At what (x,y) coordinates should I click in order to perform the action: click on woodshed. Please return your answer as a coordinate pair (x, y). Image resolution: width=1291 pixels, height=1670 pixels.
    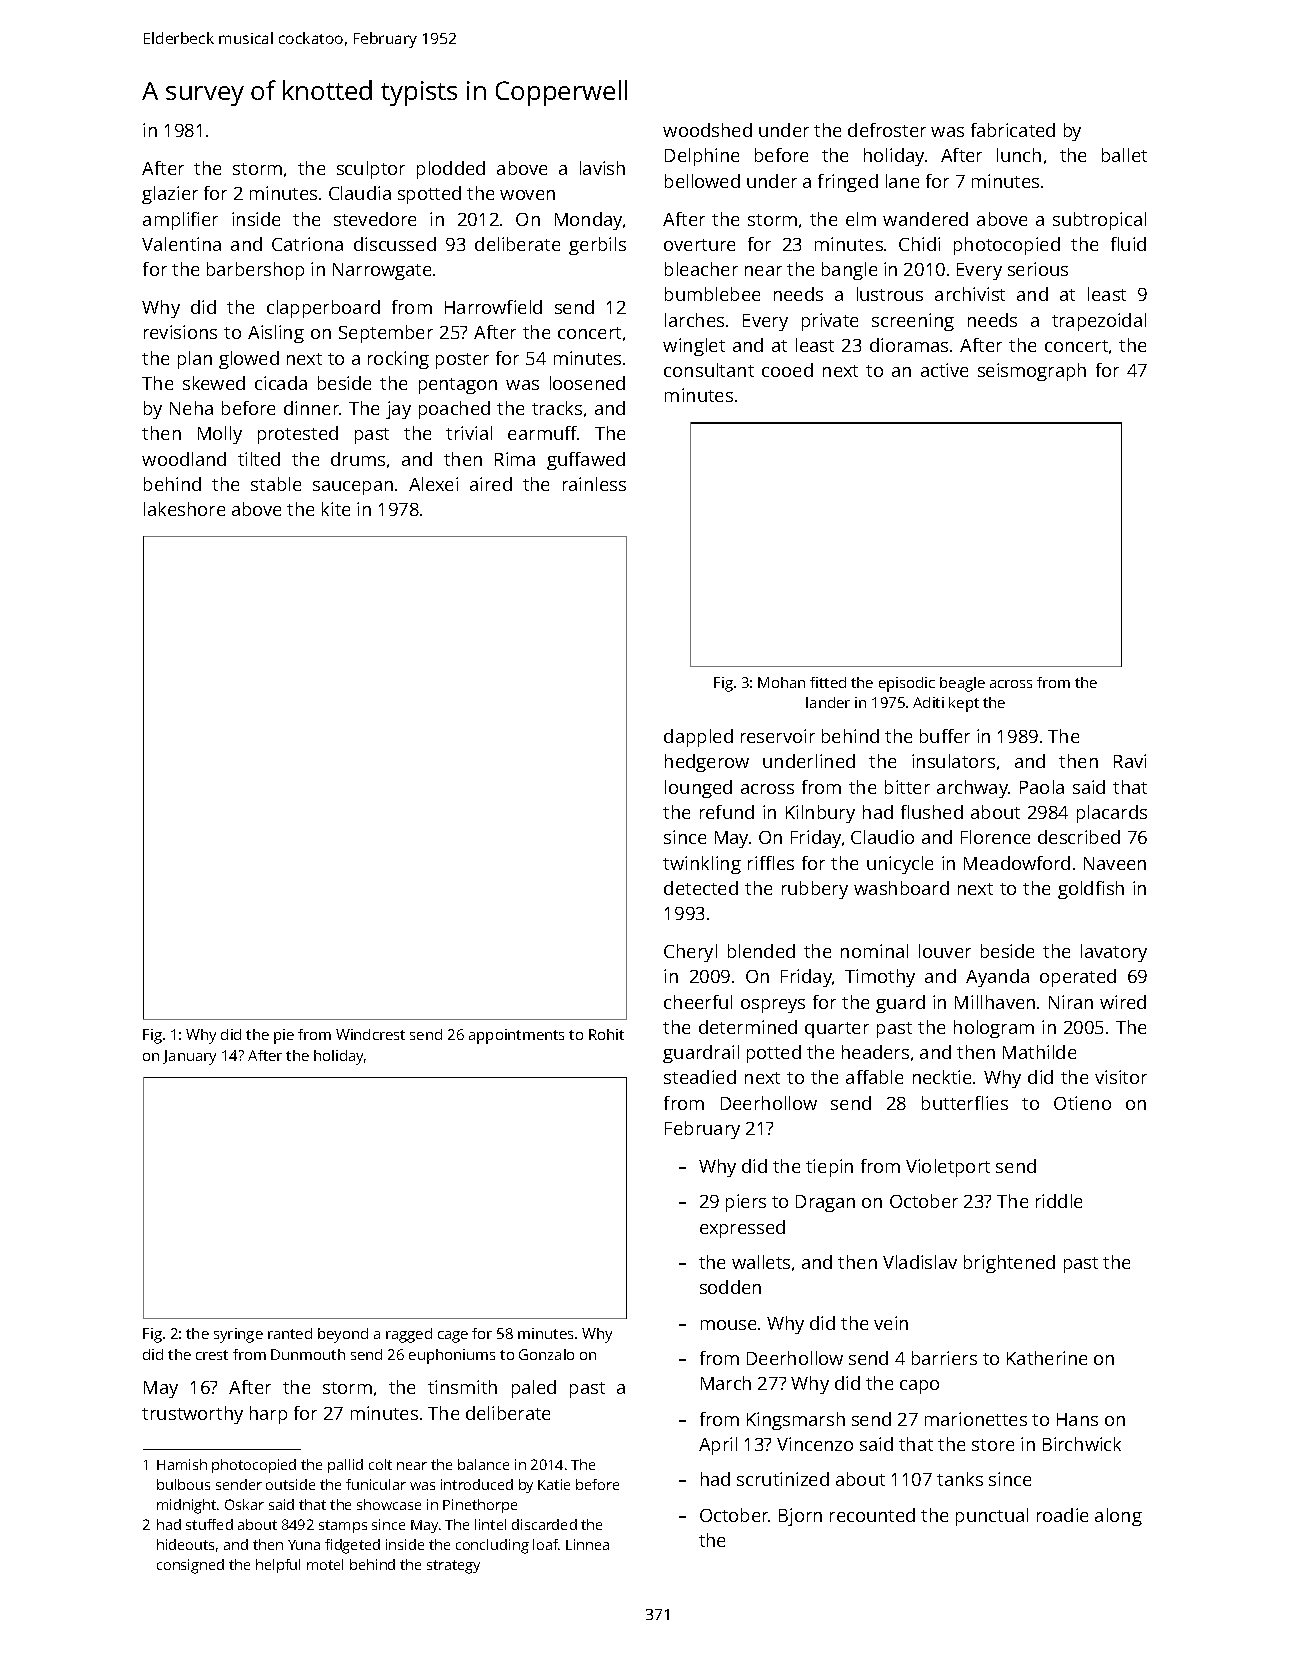
    Looking at the image, I should click on (707, 130).
